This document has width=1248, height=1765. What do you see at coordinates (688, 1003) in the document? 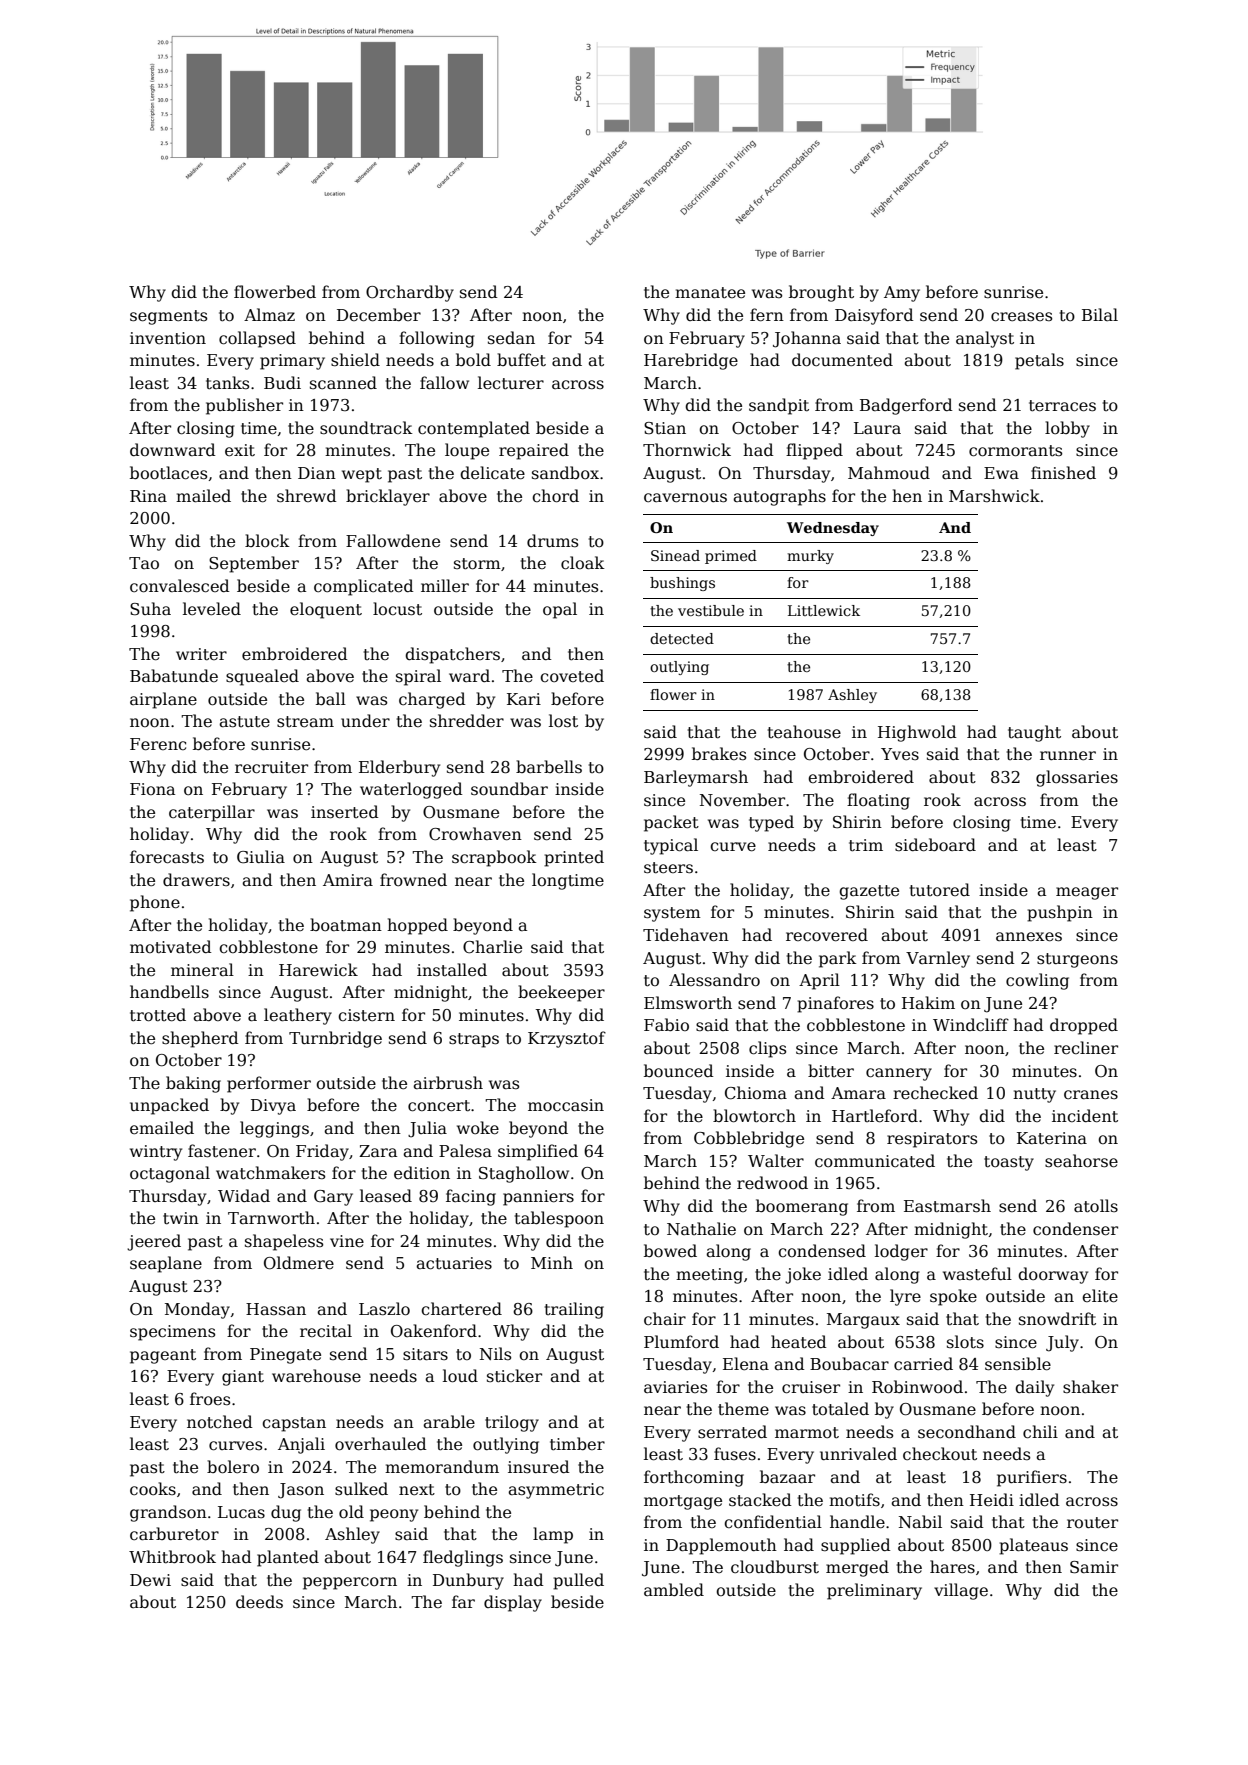
I see `Elmsworth` at bounding box center [688, 1003].
